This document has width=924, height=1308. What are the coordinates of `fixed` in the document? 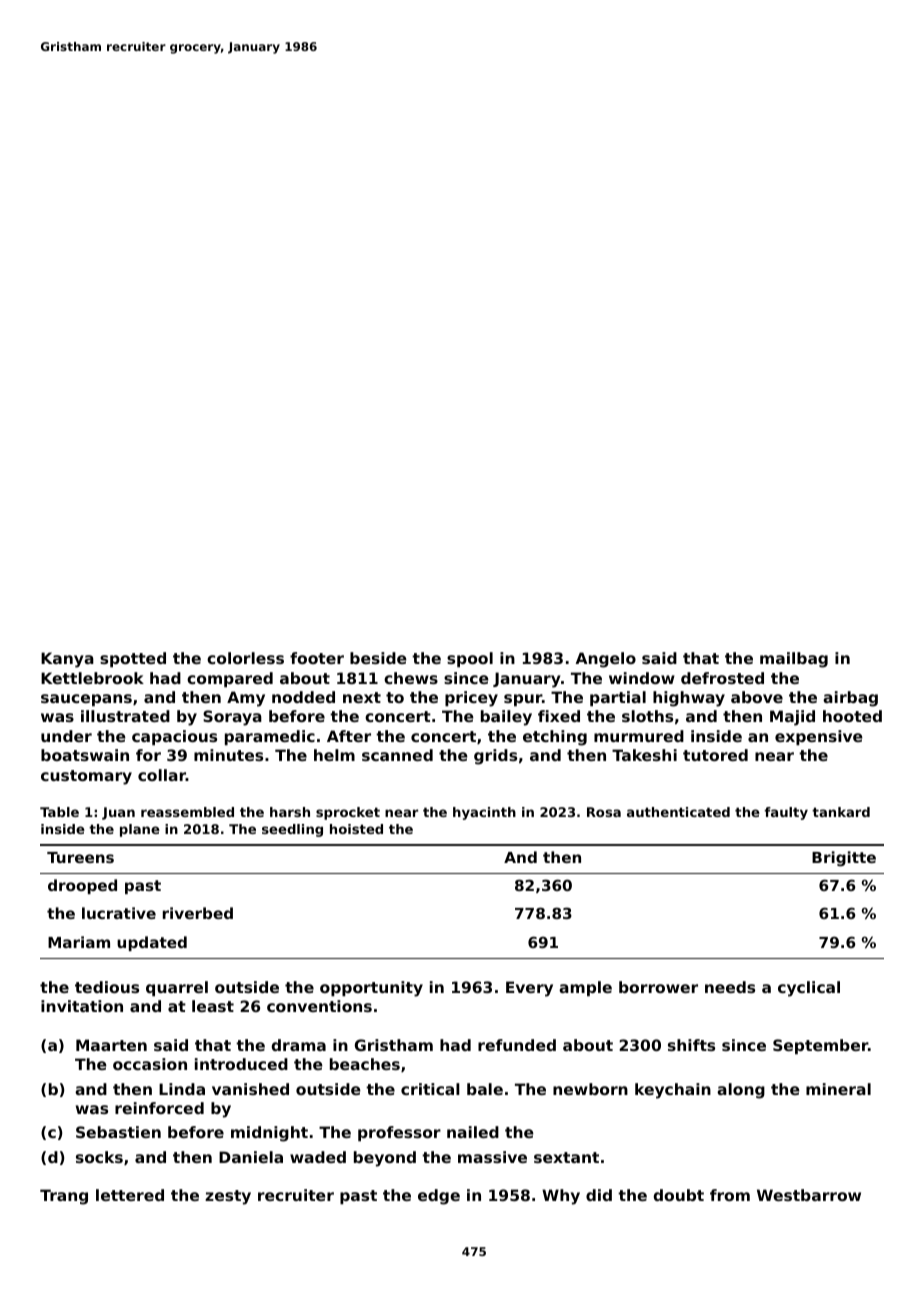 It's located at (559, 716).
